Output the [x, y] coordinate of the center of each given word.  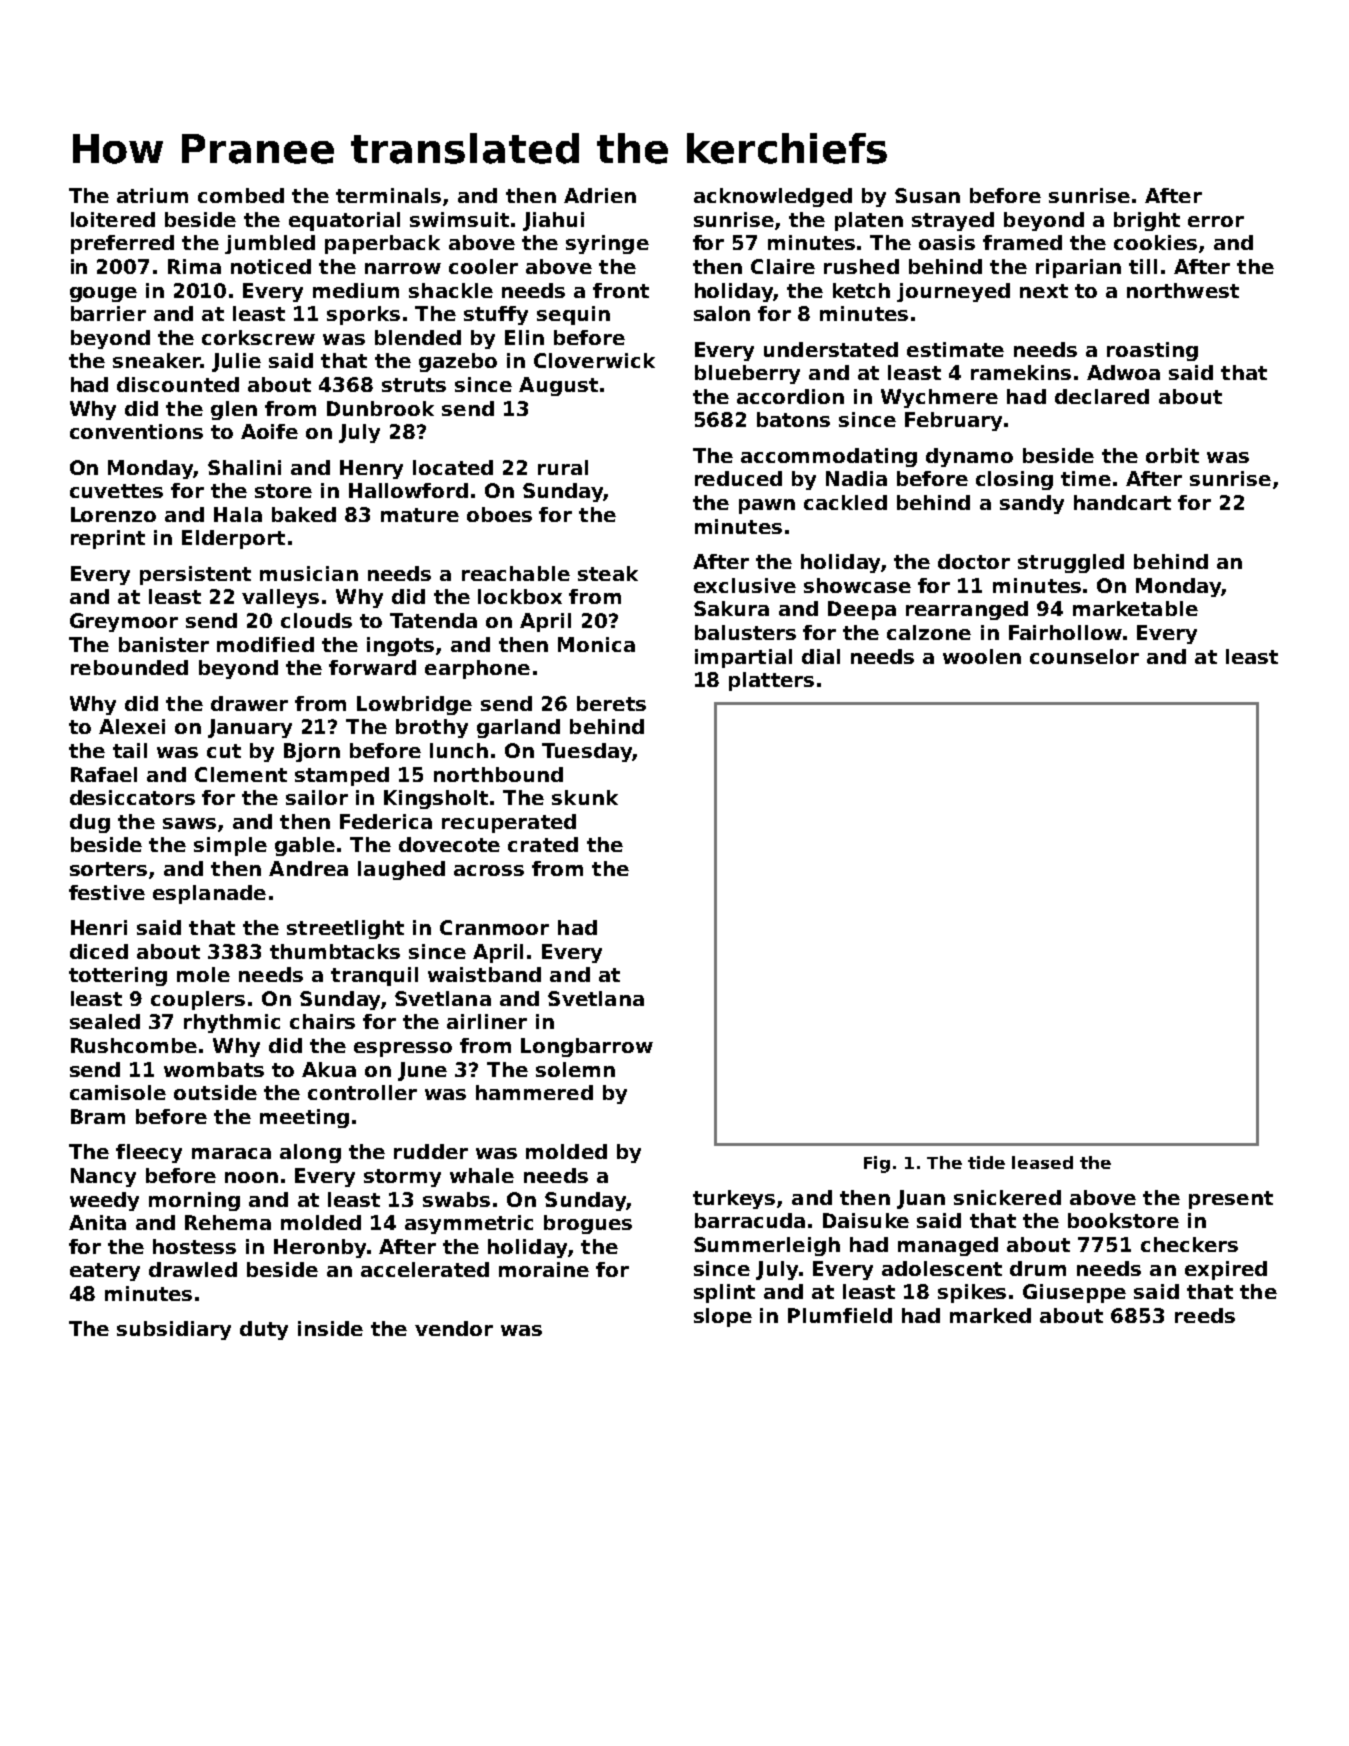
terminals [388, 195]
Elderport [233, 539]
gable [305, 846]
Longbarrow [587, 1047]
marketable [1135, 608]
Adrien [600, 195]
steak [608, 573]
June [422, 1071]
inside [330, 1328]
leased [1042, 1162]
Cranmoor [494, 927]
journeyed [953, 292]
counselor [1084, 656]
